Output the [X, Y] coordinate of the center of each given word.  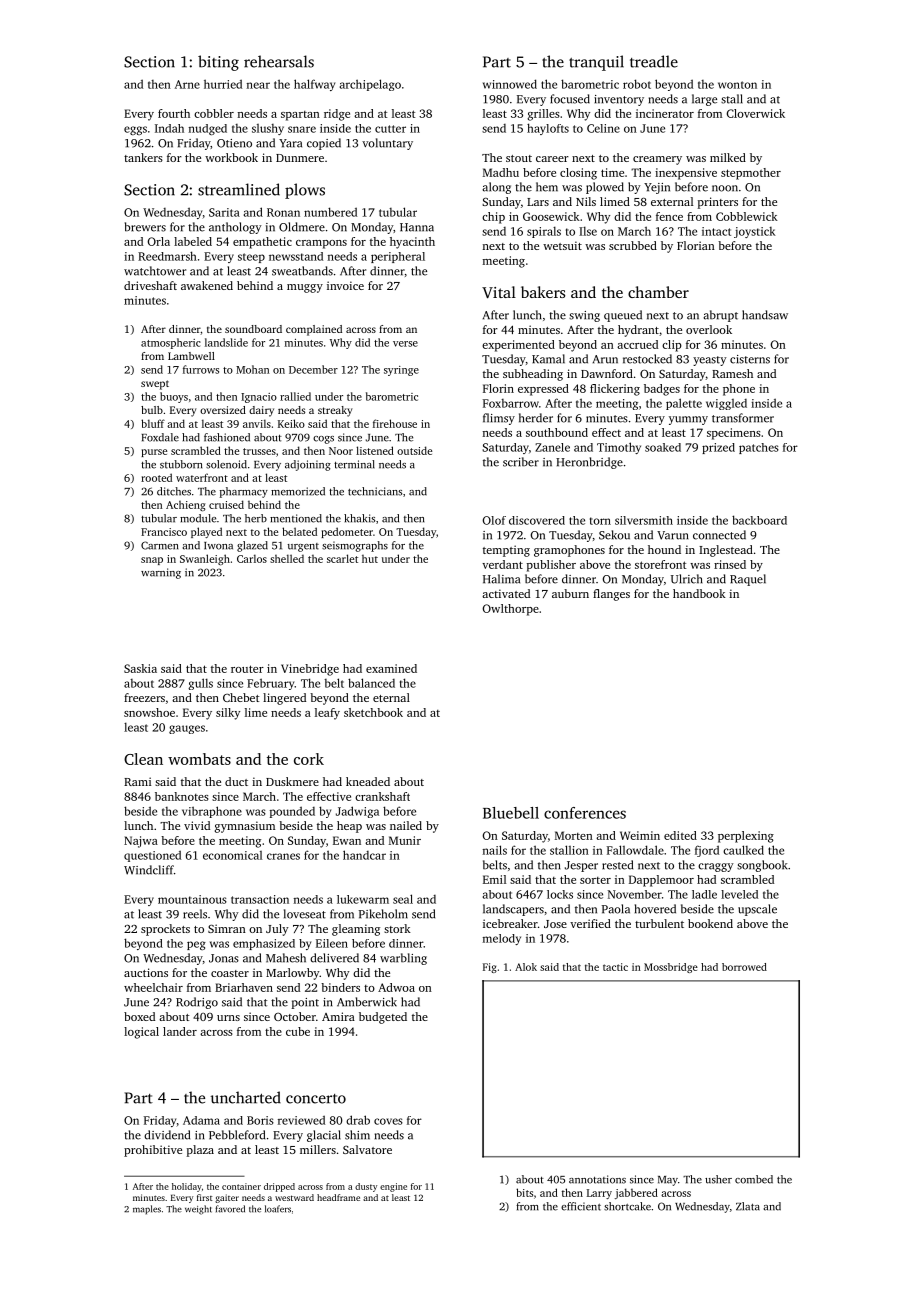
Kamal [548, 359]
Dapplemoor [661, 881]
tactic [615, 967]
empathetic [262, 243]
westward [294, 1197]
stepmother [751, 174]
